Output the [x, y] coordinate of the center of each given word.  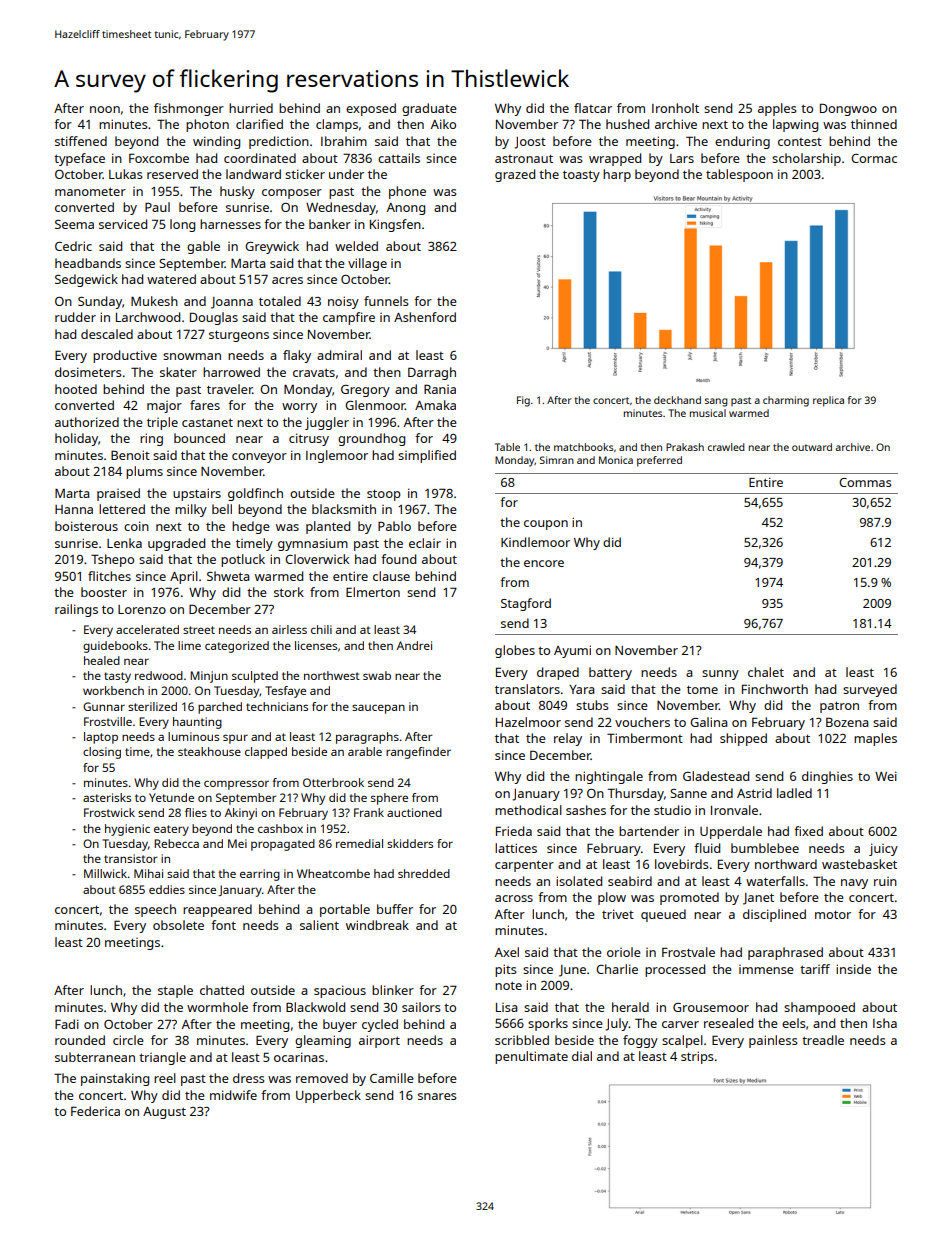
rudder [75, 317]
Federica [95, 1111]
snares [437, 1096]
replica [828, 401]
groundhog [371, 439]
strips [697, 1057]
